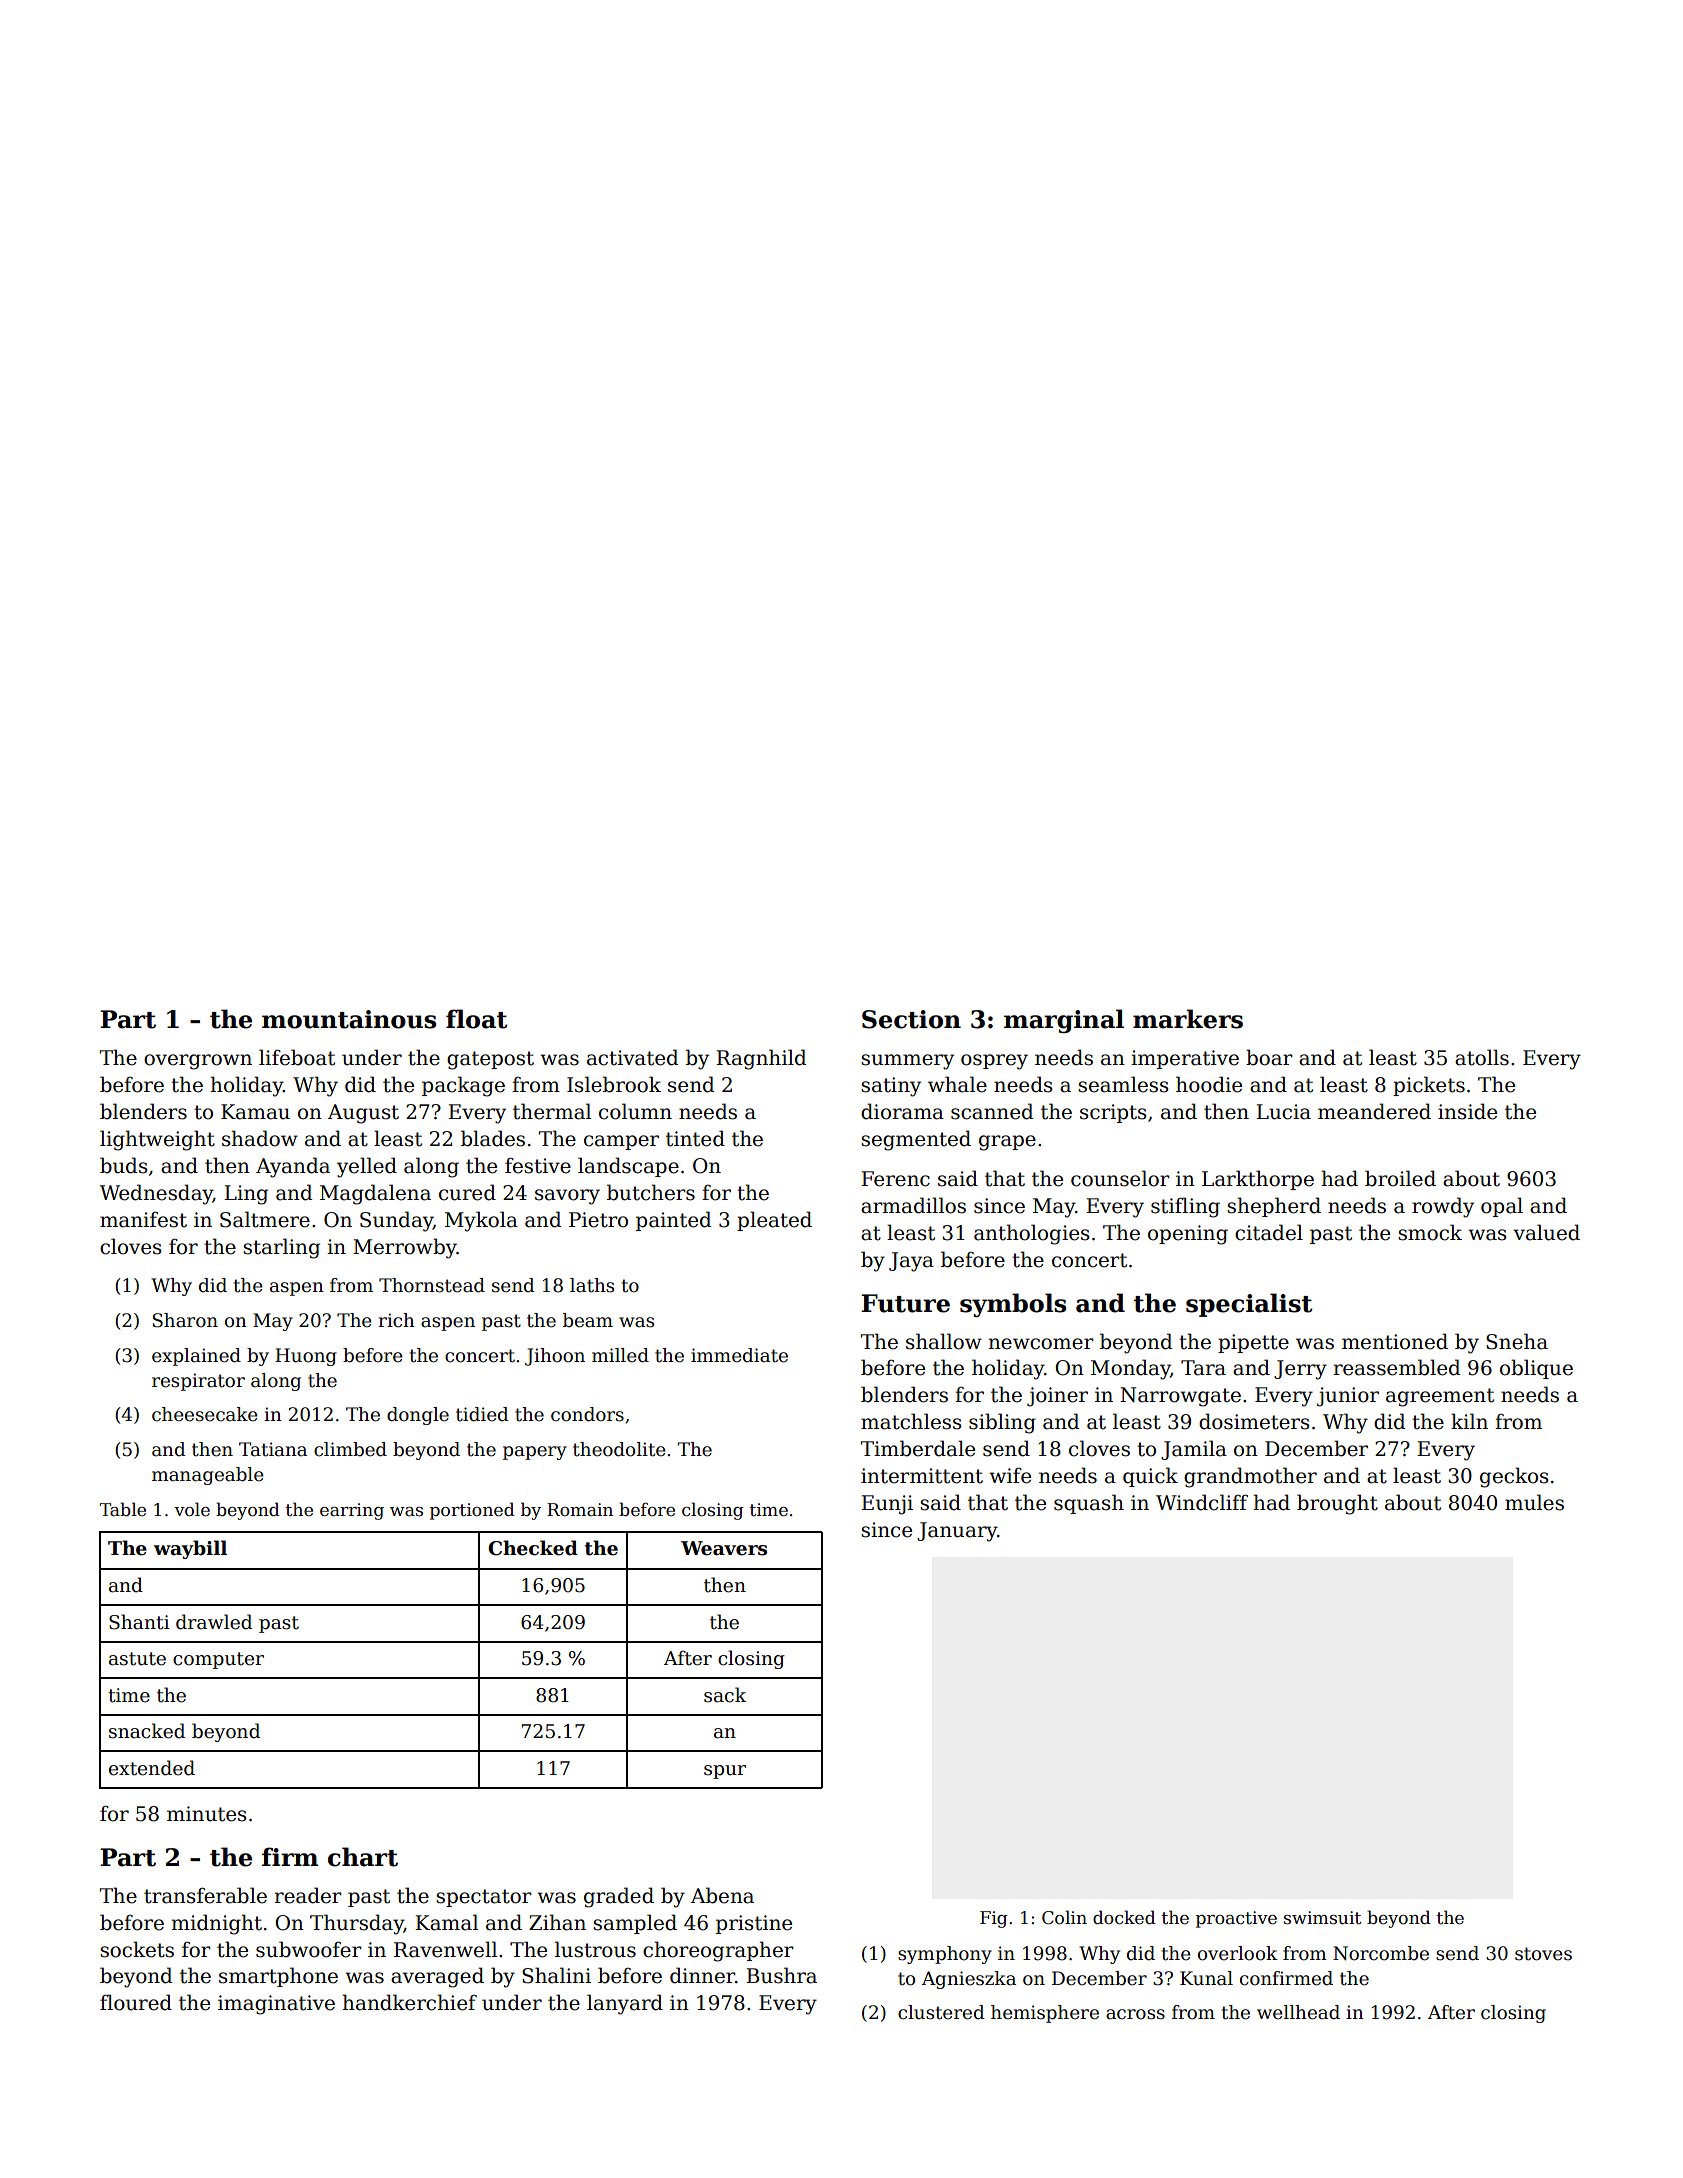 Image resolution: width=1683 pixels, height=2178 pixels. What do you see at coordinates (1120, 1178) in the image?
I see `counselor` at bounding box center [1120, 1178].
